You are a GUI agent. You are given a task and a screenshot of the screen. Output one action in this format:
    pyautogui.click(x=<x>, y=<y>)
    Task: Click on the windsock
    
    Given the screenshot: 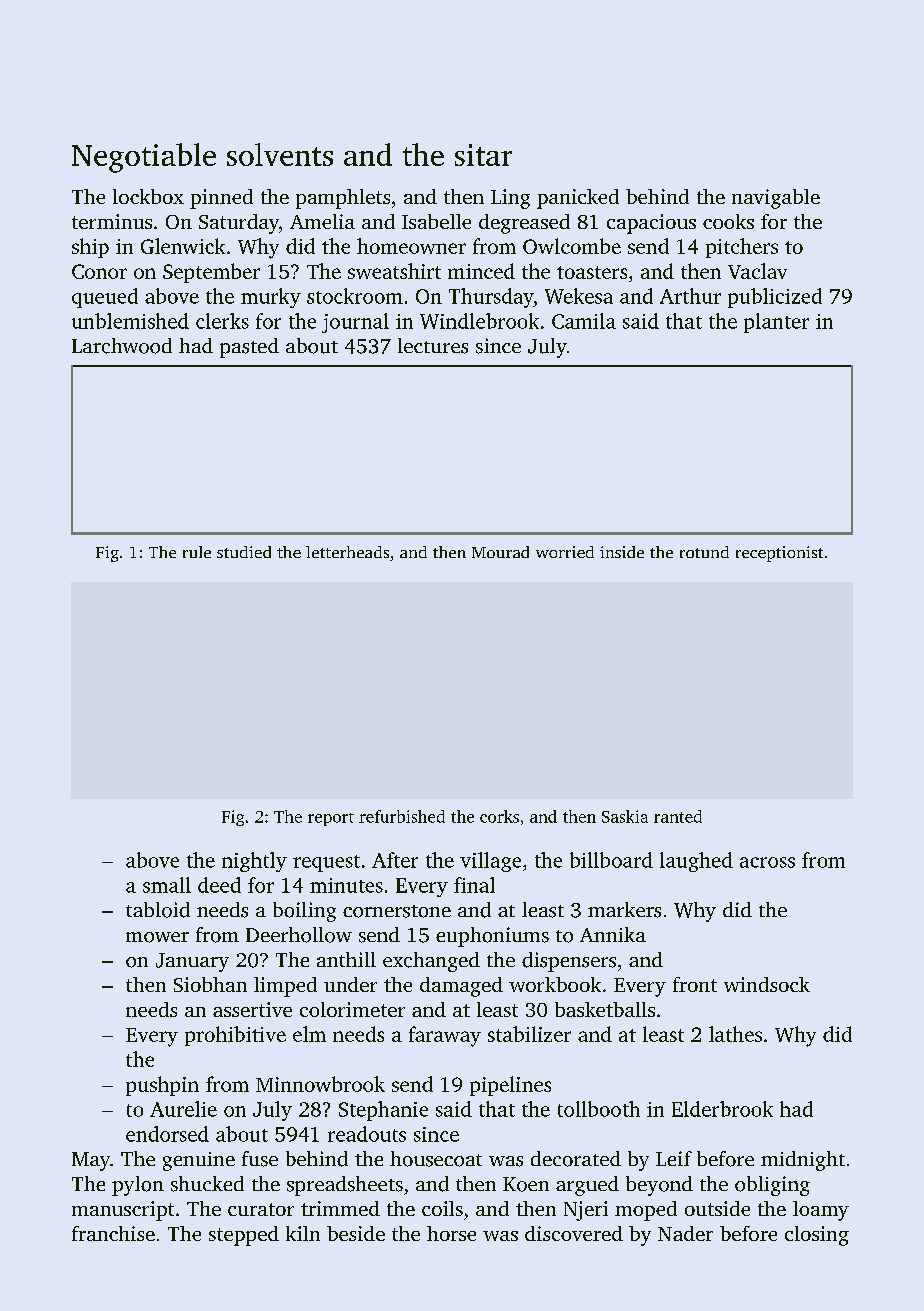 What is the action you would take?
    pyautogui.click(x=767, y=984)
